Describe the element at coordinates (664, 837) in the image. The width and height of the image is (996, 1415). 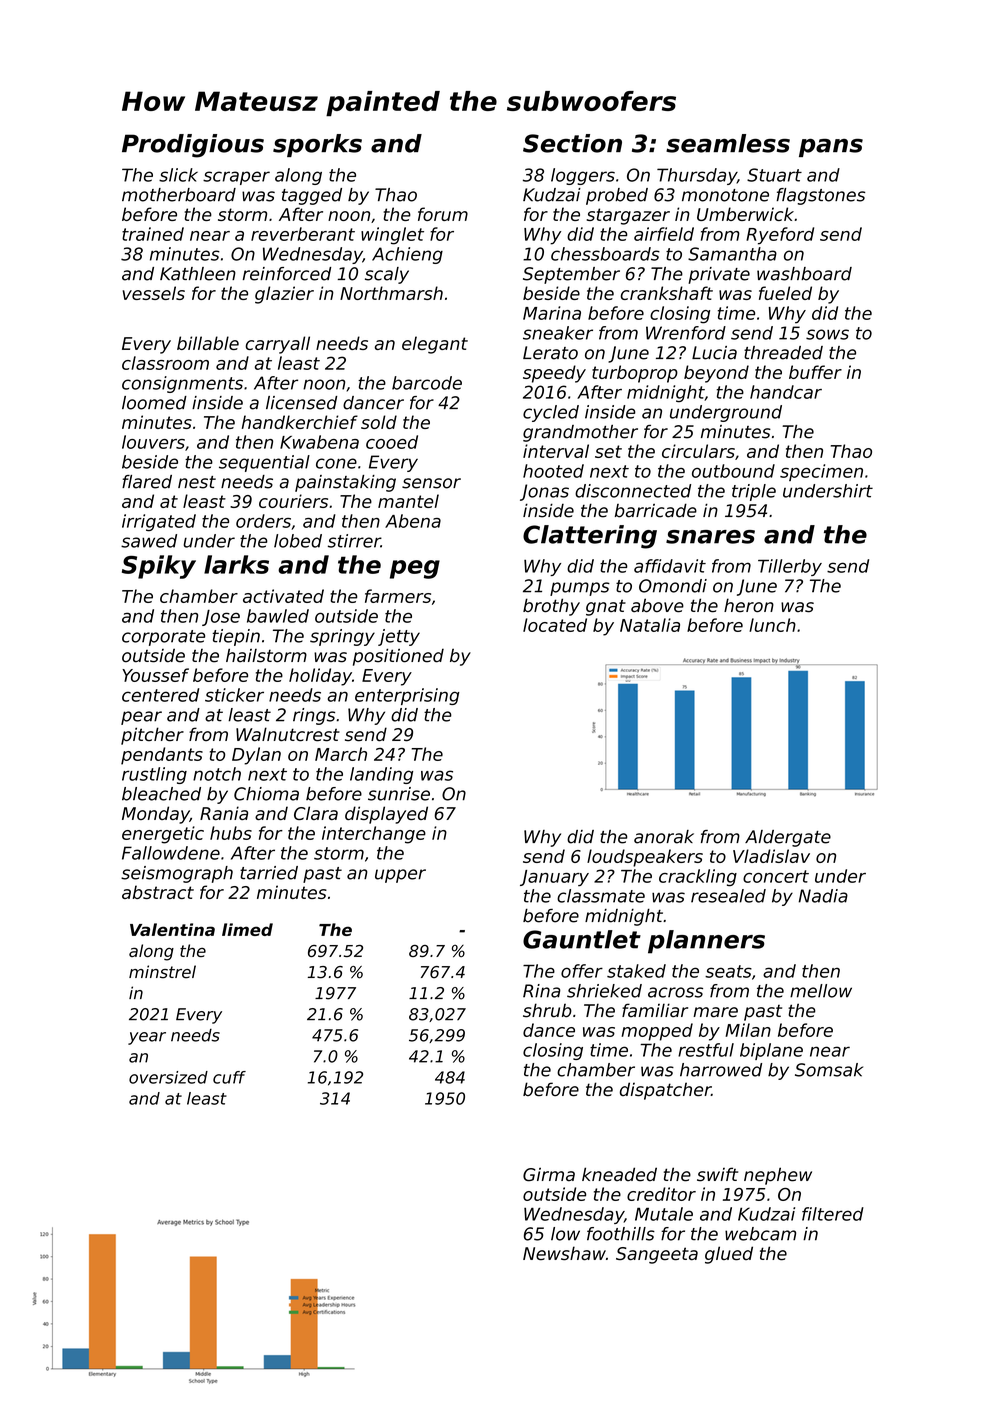
I see `anorak` at that location.
